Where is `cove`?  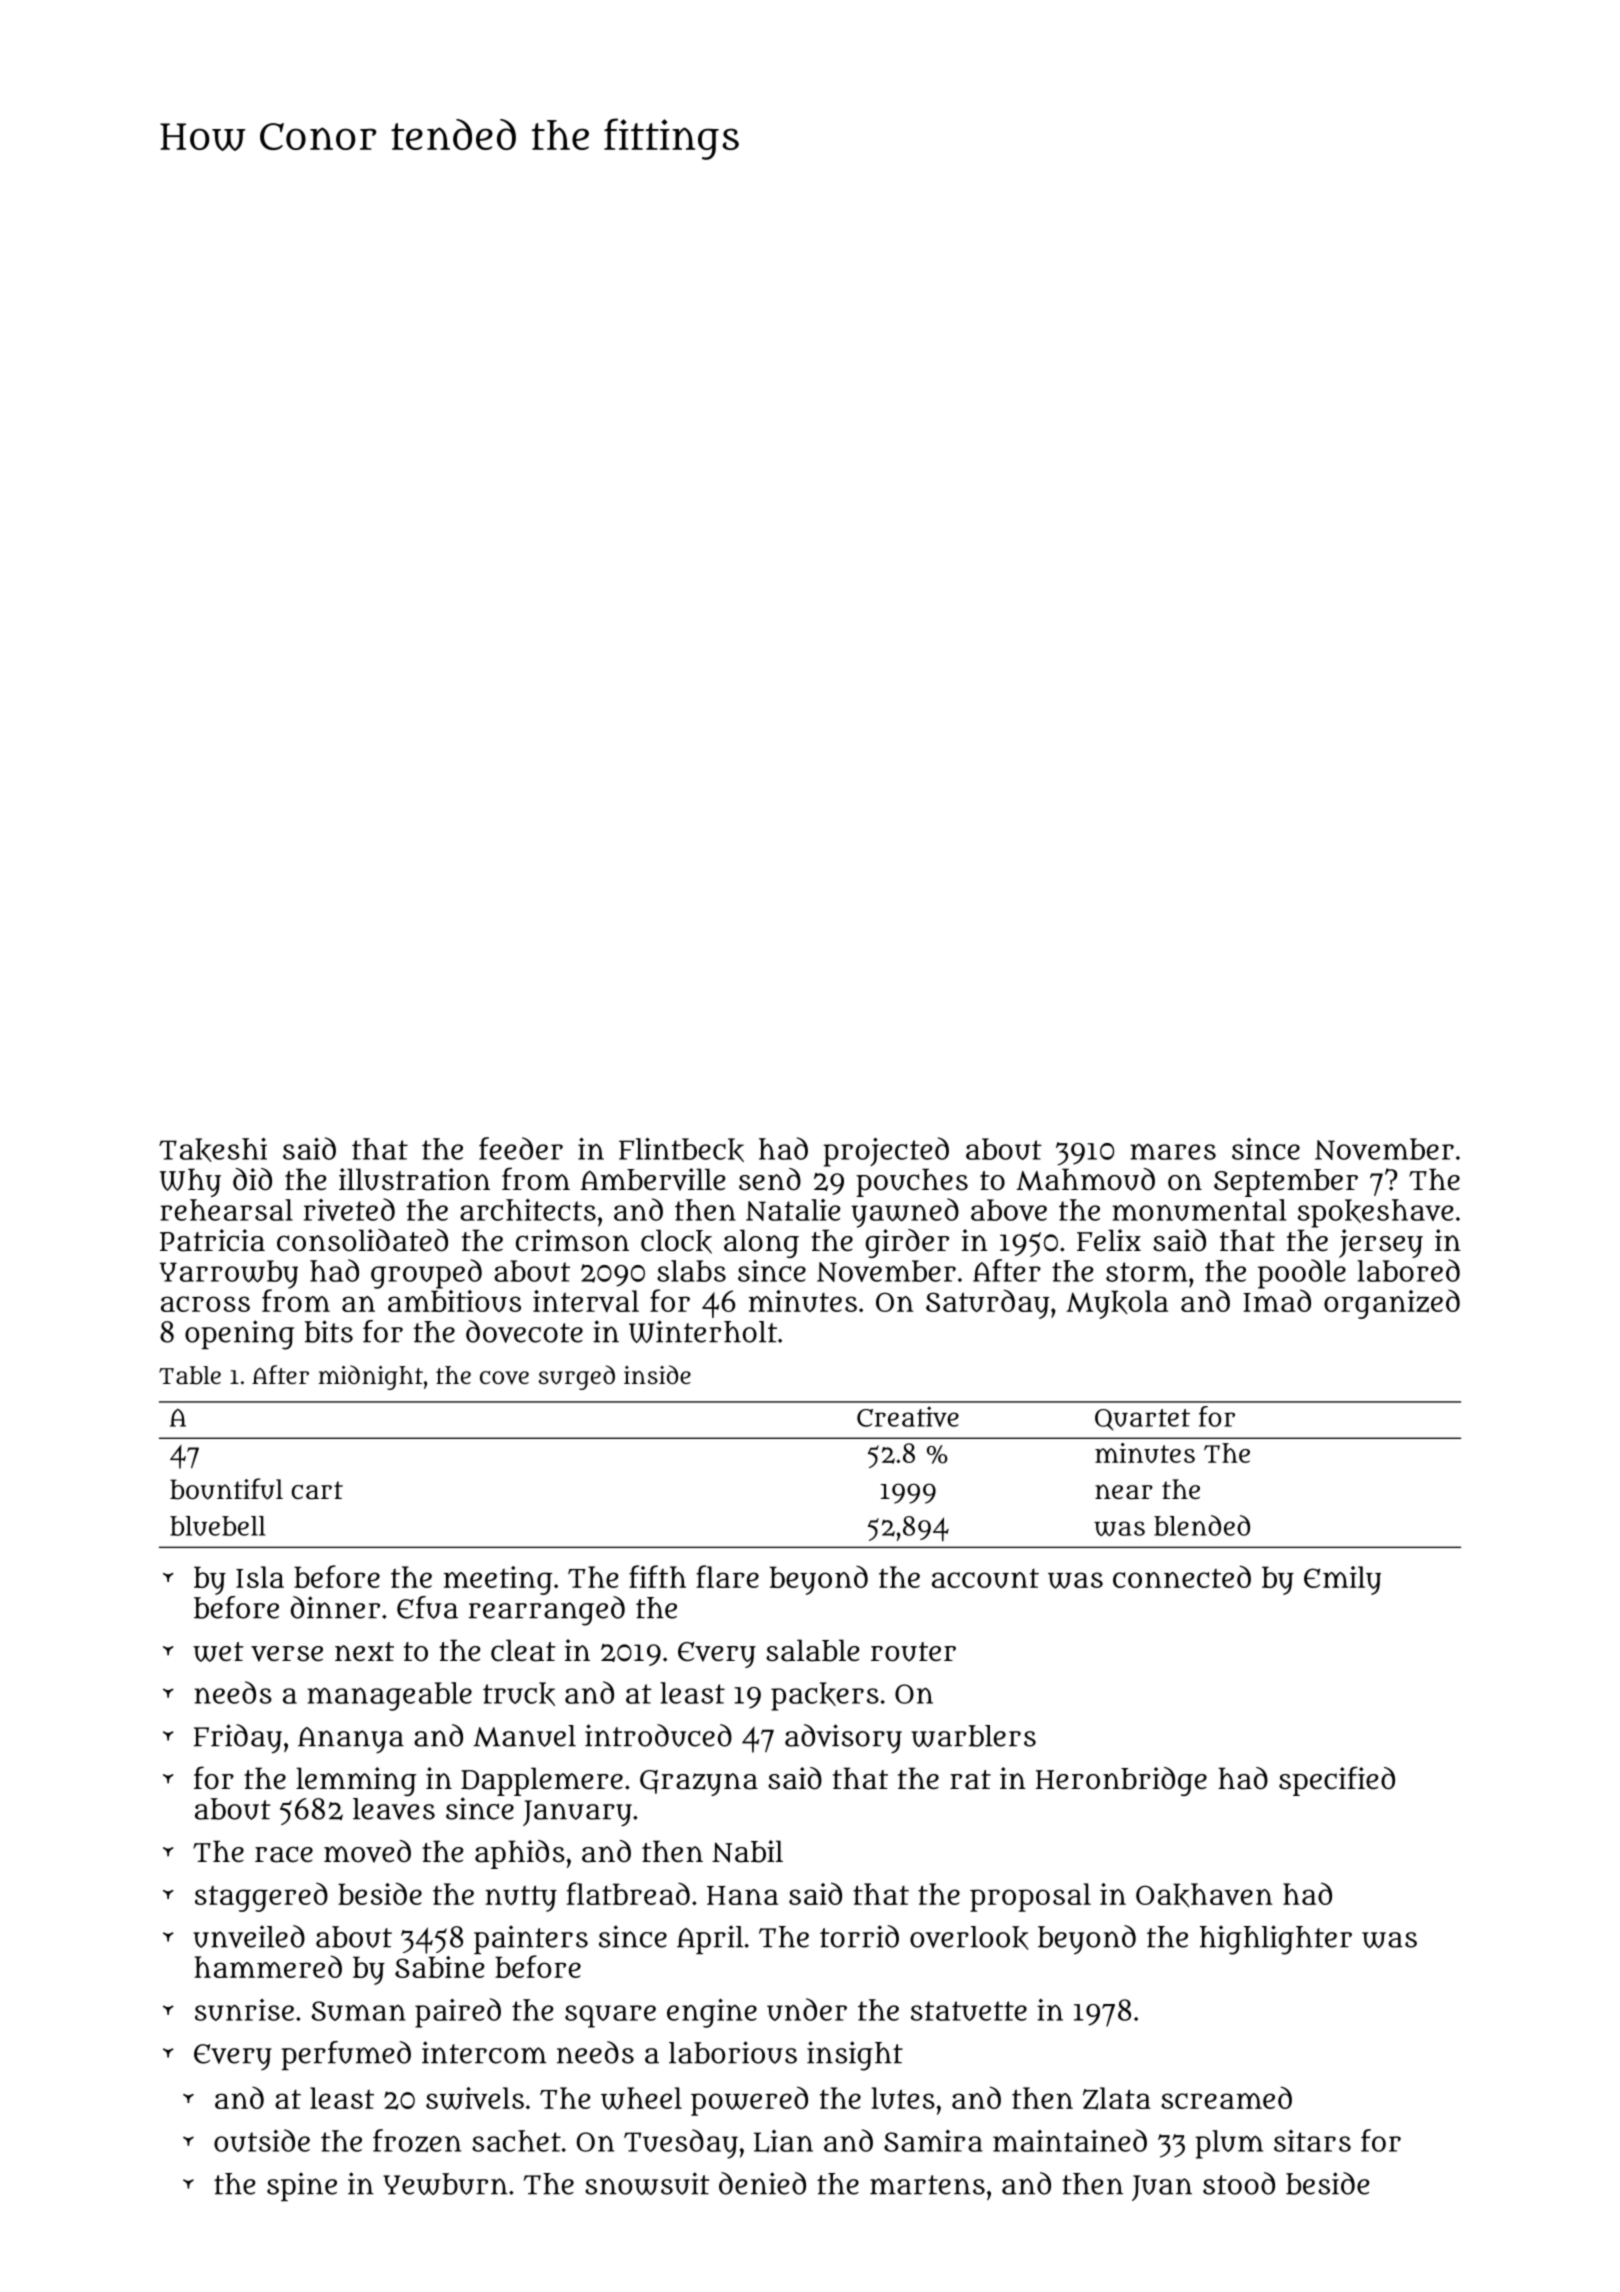
cove is located at coordinates (504, 1378).
